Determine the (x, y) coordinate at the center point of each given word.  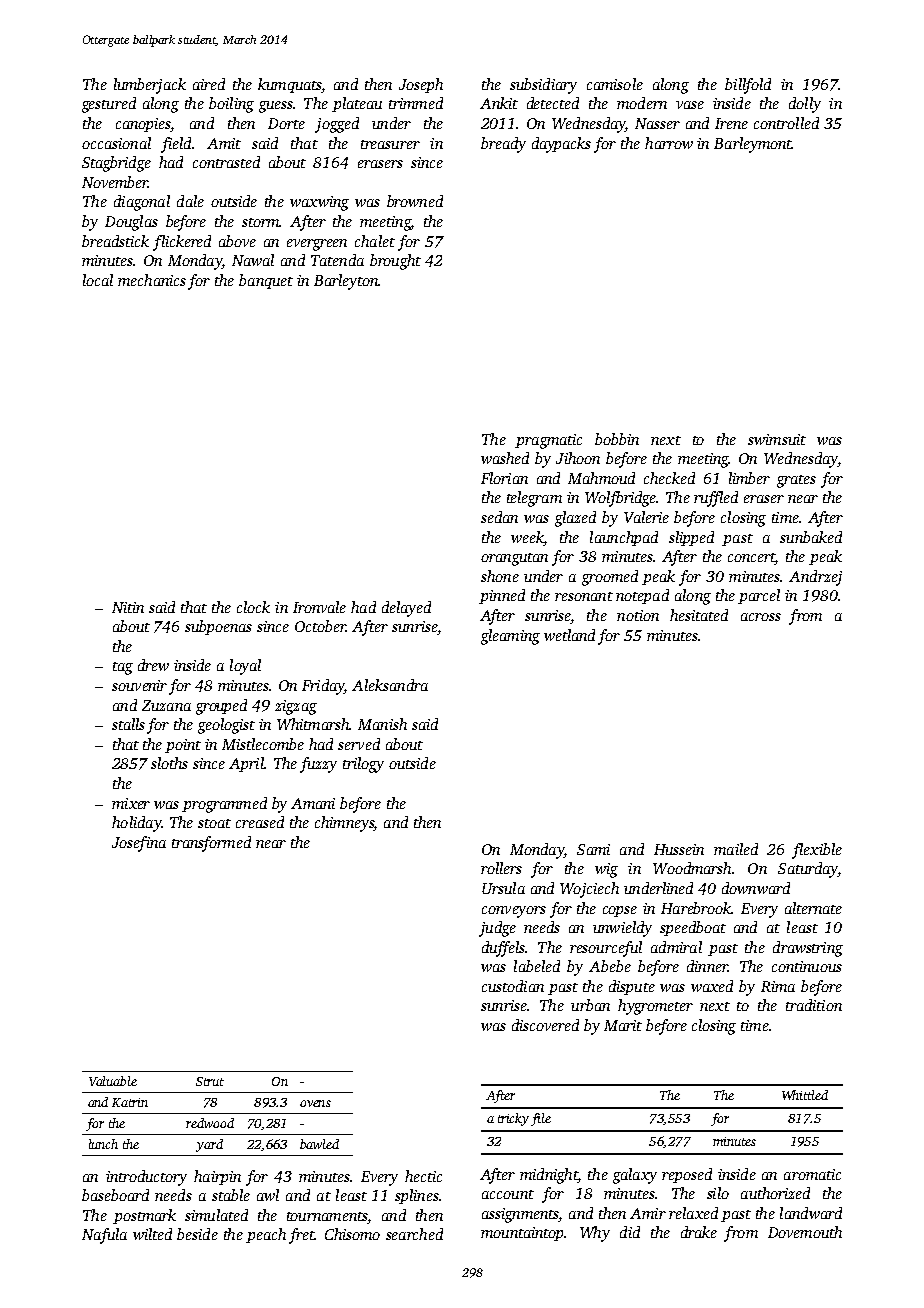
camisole (615, 84)
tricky (513, 1119)
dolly (805, 105)
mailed (736, 849)
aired (209, 84)
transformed (211, 844)
